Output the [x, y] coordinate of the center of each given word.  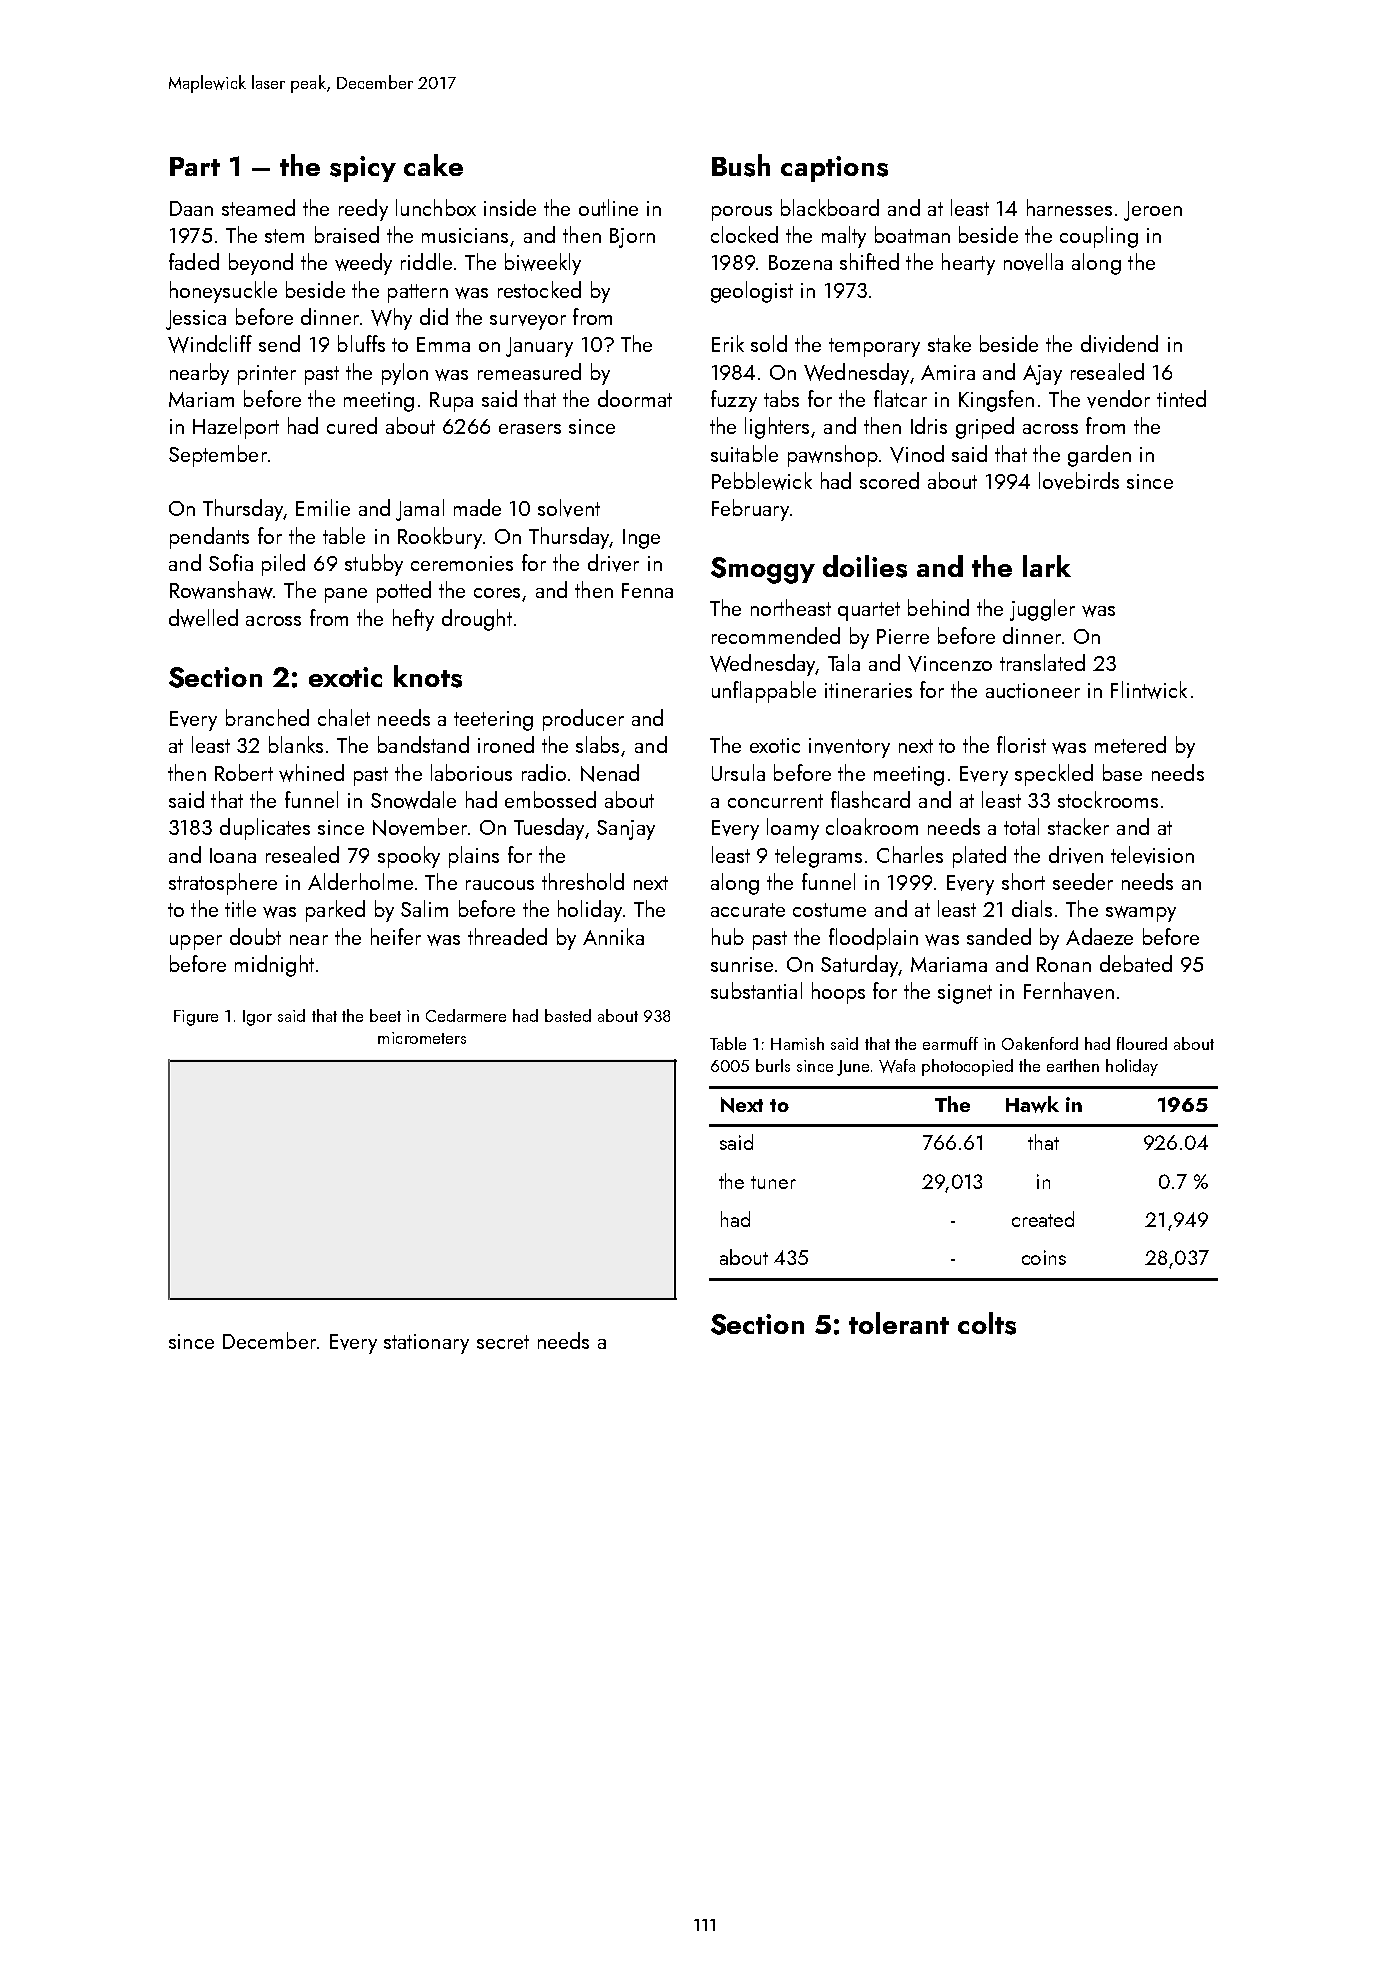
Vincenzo [950, 664]
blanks [296, 744]
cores [497, 593]
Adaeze [1099, 936]
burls [773, 1065]
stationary [426, 1344]
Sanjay [626, 830]
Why [391, 319]
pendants [209, 538]
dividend [1119, 344]
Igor [257, 1018]
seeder [1083, 881]
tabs [781, 398]
